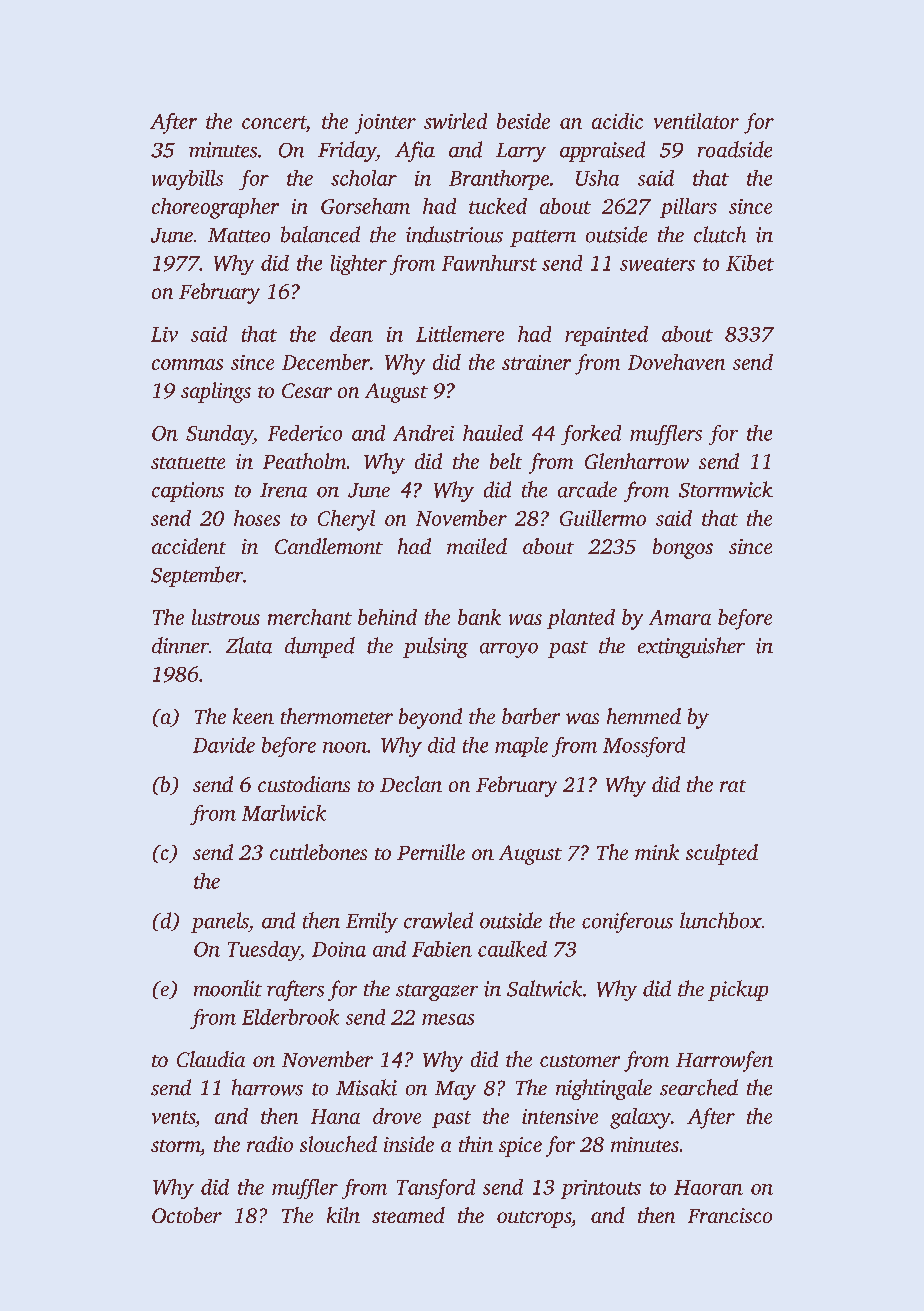 The width and height of the image is (924, 1311). What do you see at coordinates (683, 548) in the image?
I see `bongos` at bounding box center [683, 548].
